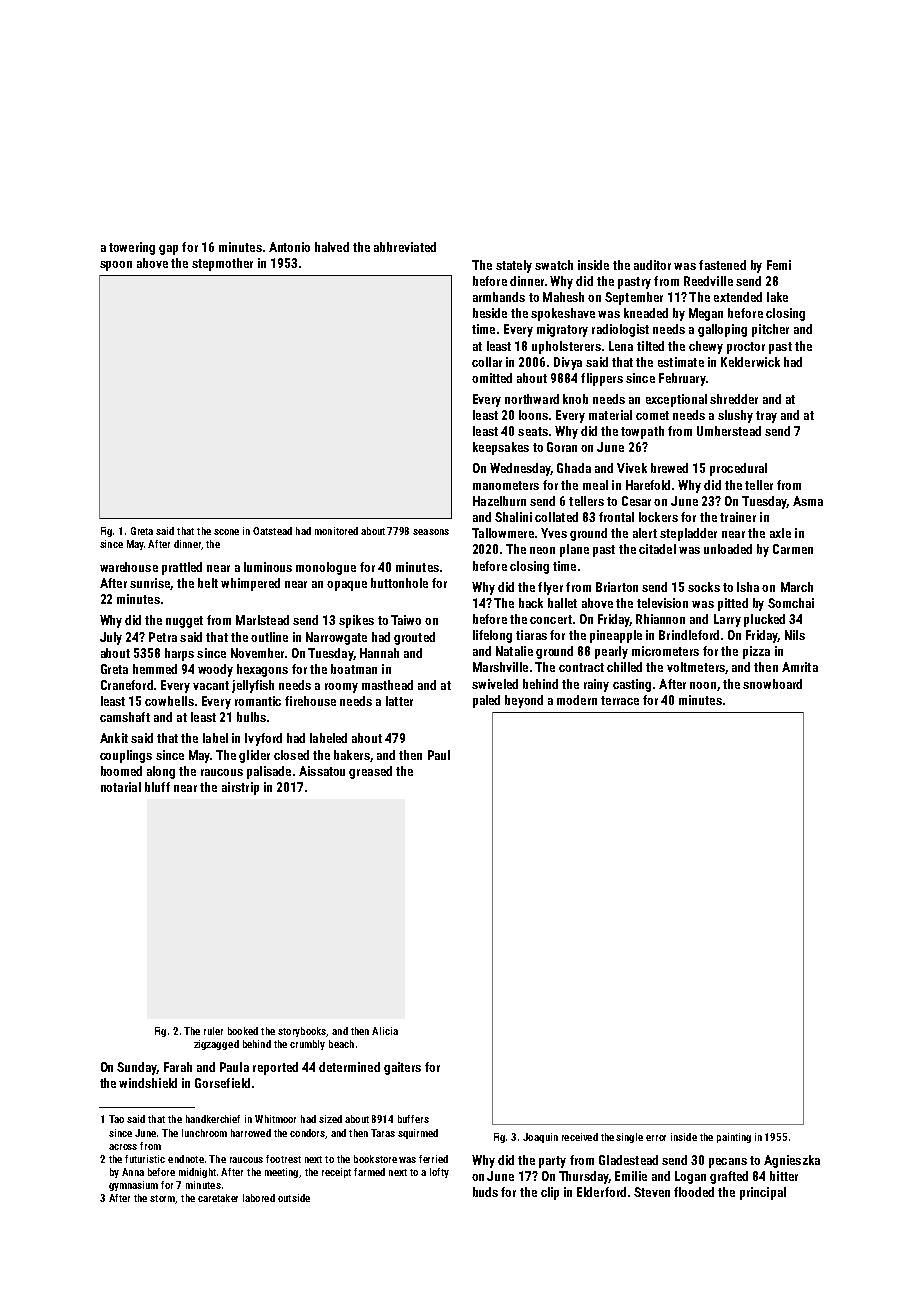 The width and height of the document is (924, 1308). Describe the element at coordinates (402, 1068) in the document. I see `gaiters` at that location.
